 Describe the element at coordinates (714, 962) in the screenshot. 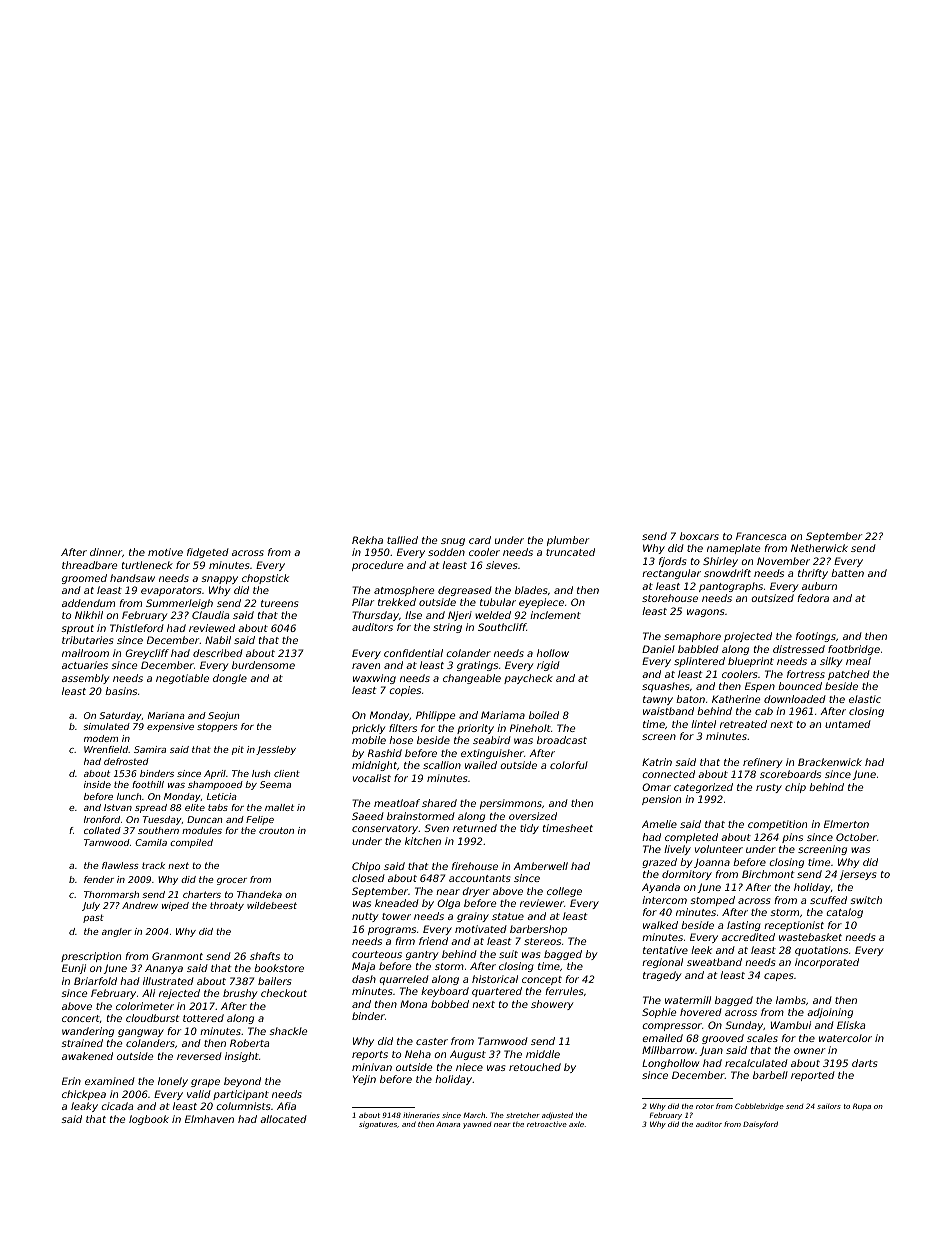

I see `sweatband` at that location.
